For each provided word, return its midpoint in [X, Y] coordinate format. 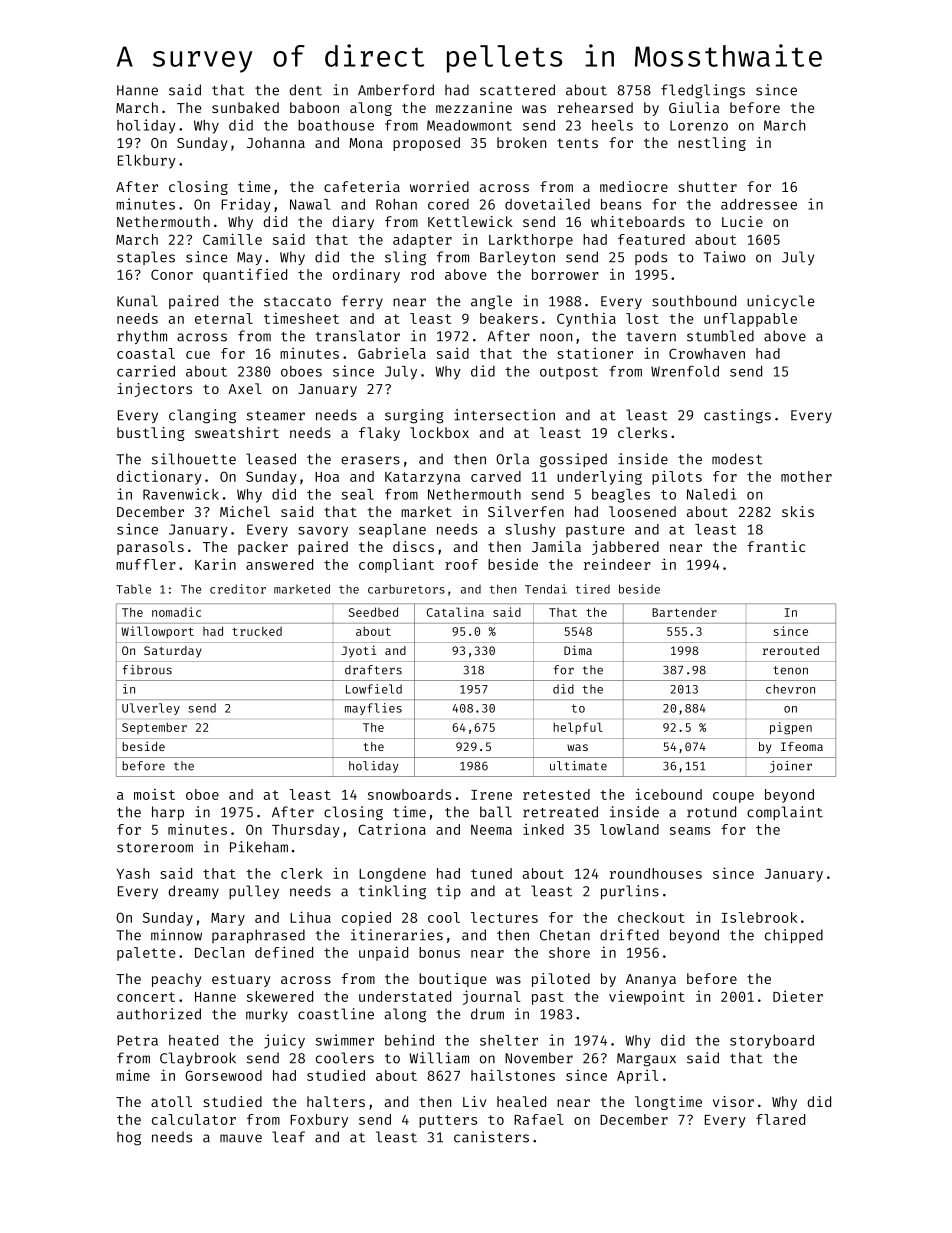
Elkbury [147, 162]
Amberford [396, 90]
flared [780, 1119]
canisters [491, 1137]
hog [129, 1138]
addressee [759, 204]
